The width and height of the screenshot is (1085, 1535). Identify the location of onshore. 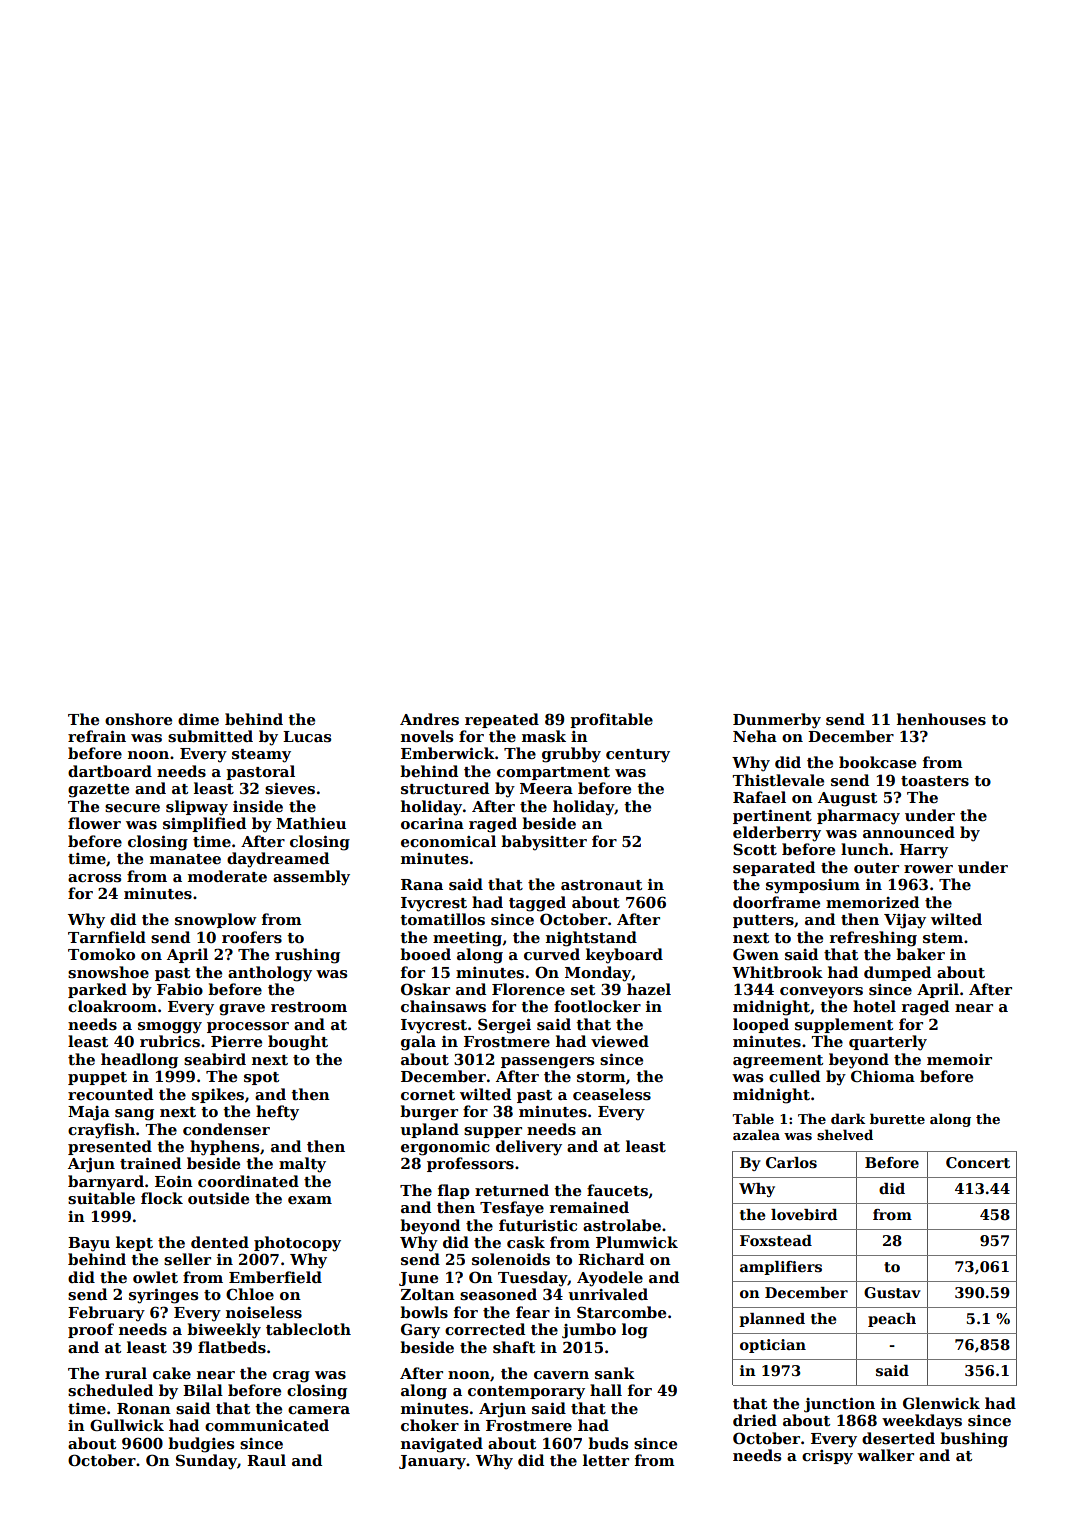
(138, 719).
